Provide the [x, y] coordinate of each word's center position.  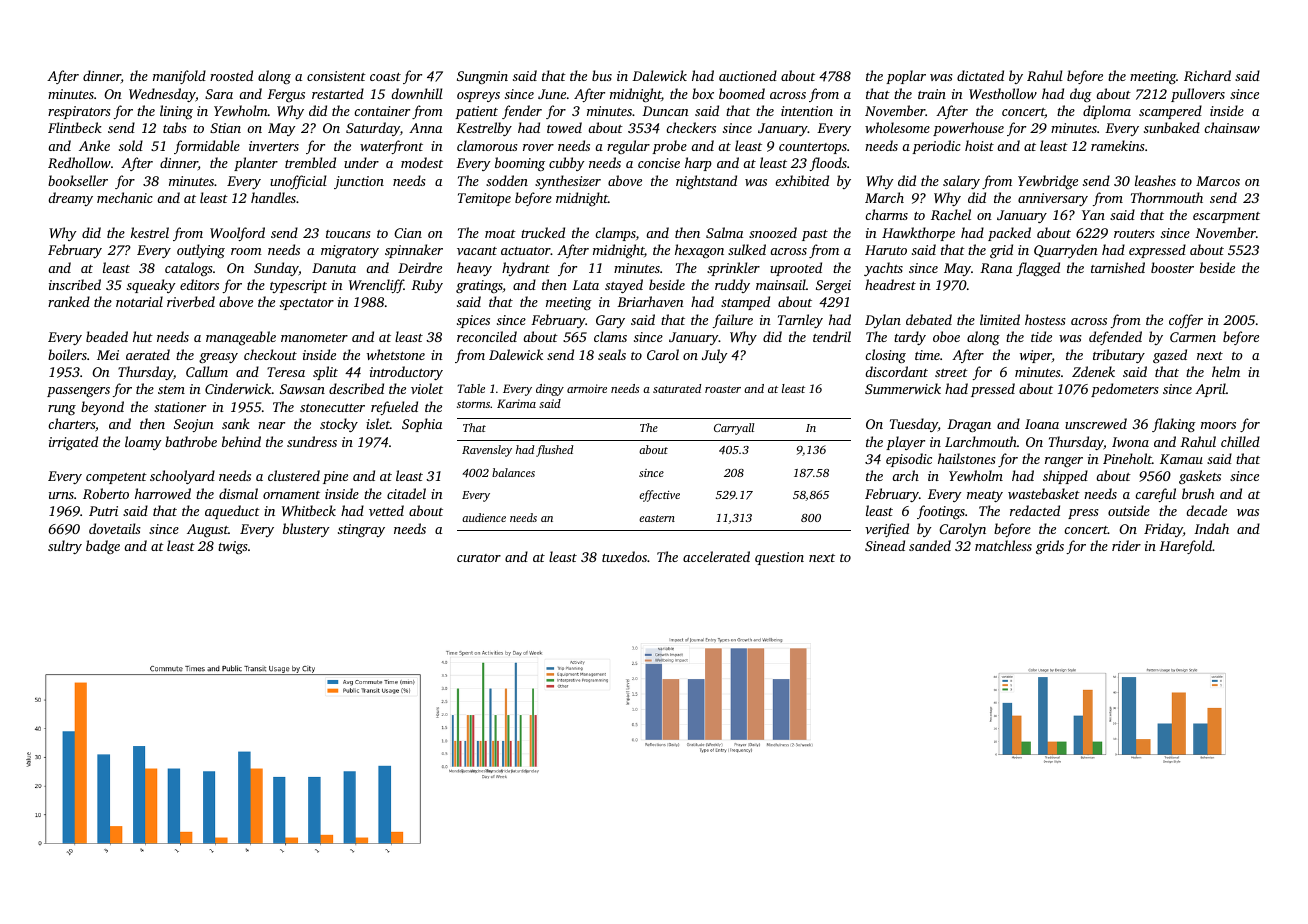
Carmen [1193, 337]
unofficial [298, 182]
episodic [909, 460]
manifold [179, 77]
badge [103, 547]
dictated [980, 75]
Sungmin [482, 77]
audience [484, 517]
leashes [1155, 180]
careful [1155, 495]
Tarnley [800, 321]
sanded [930, 545]
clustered [294, 475]
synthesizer [568, 182]
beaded [107, 336]
